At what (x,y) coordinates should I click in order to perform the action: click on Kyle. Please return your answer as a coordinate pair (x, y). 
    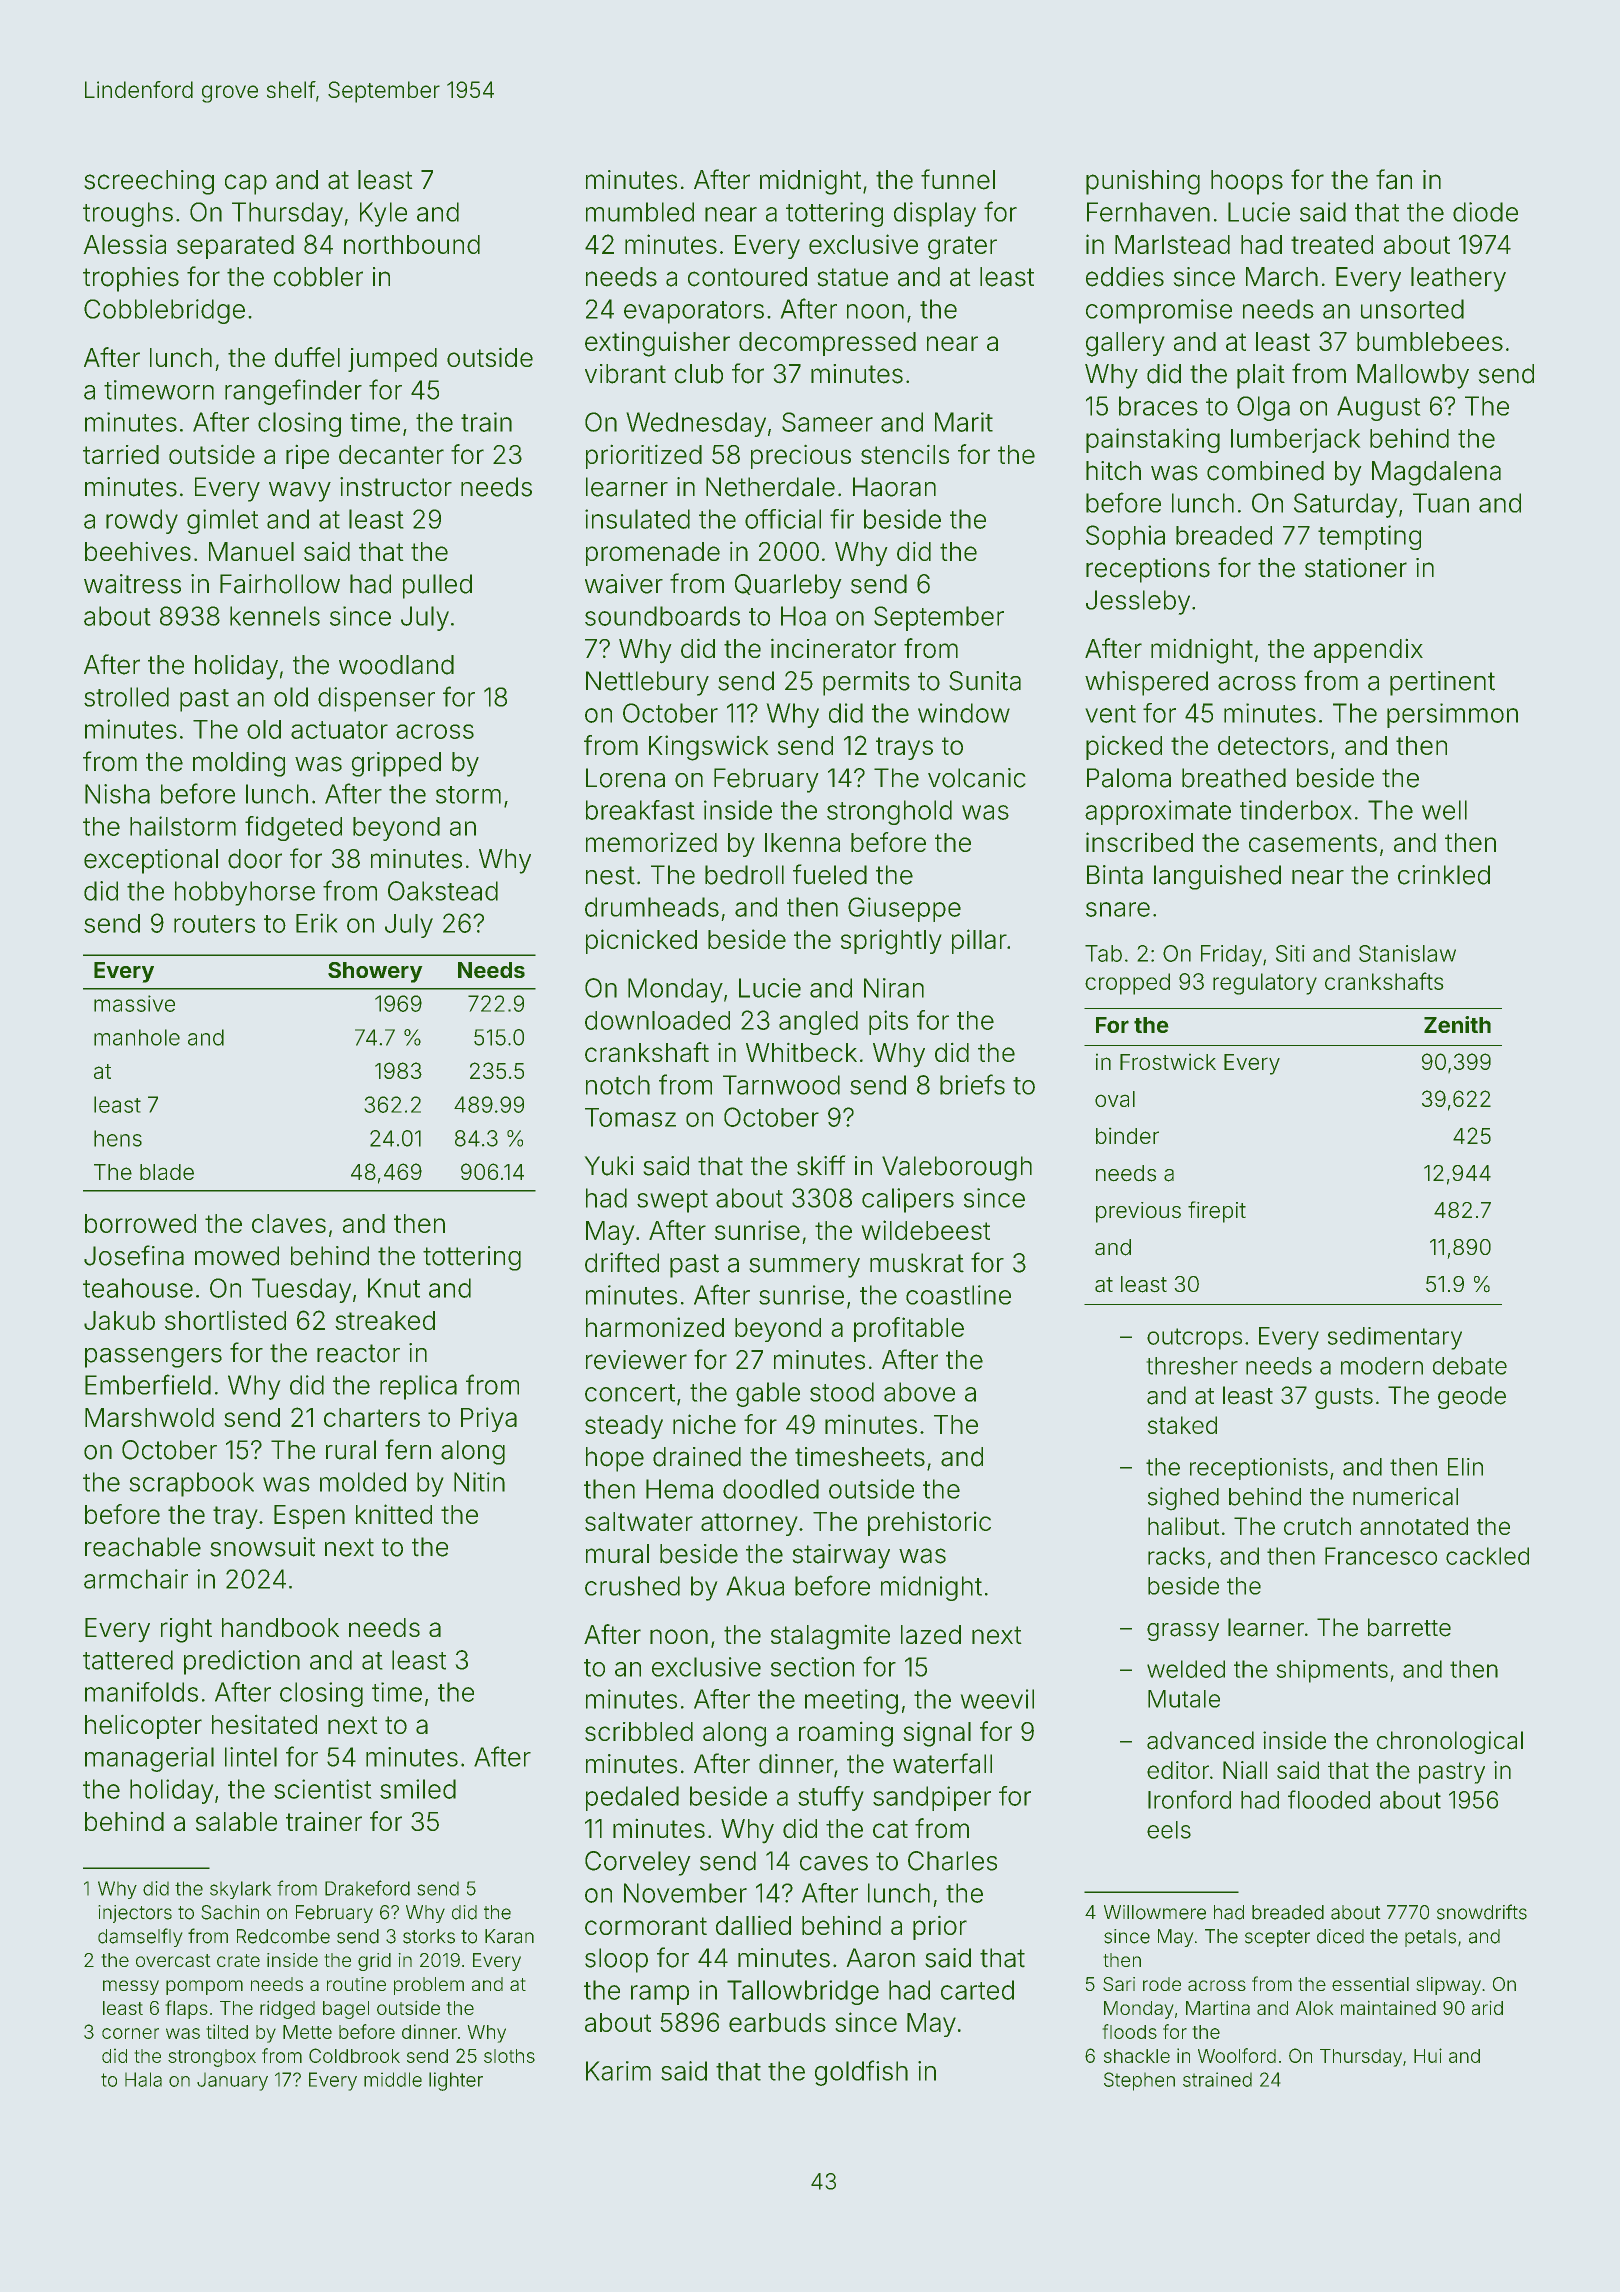
    Looking at the image, I should click on (383, 214).
